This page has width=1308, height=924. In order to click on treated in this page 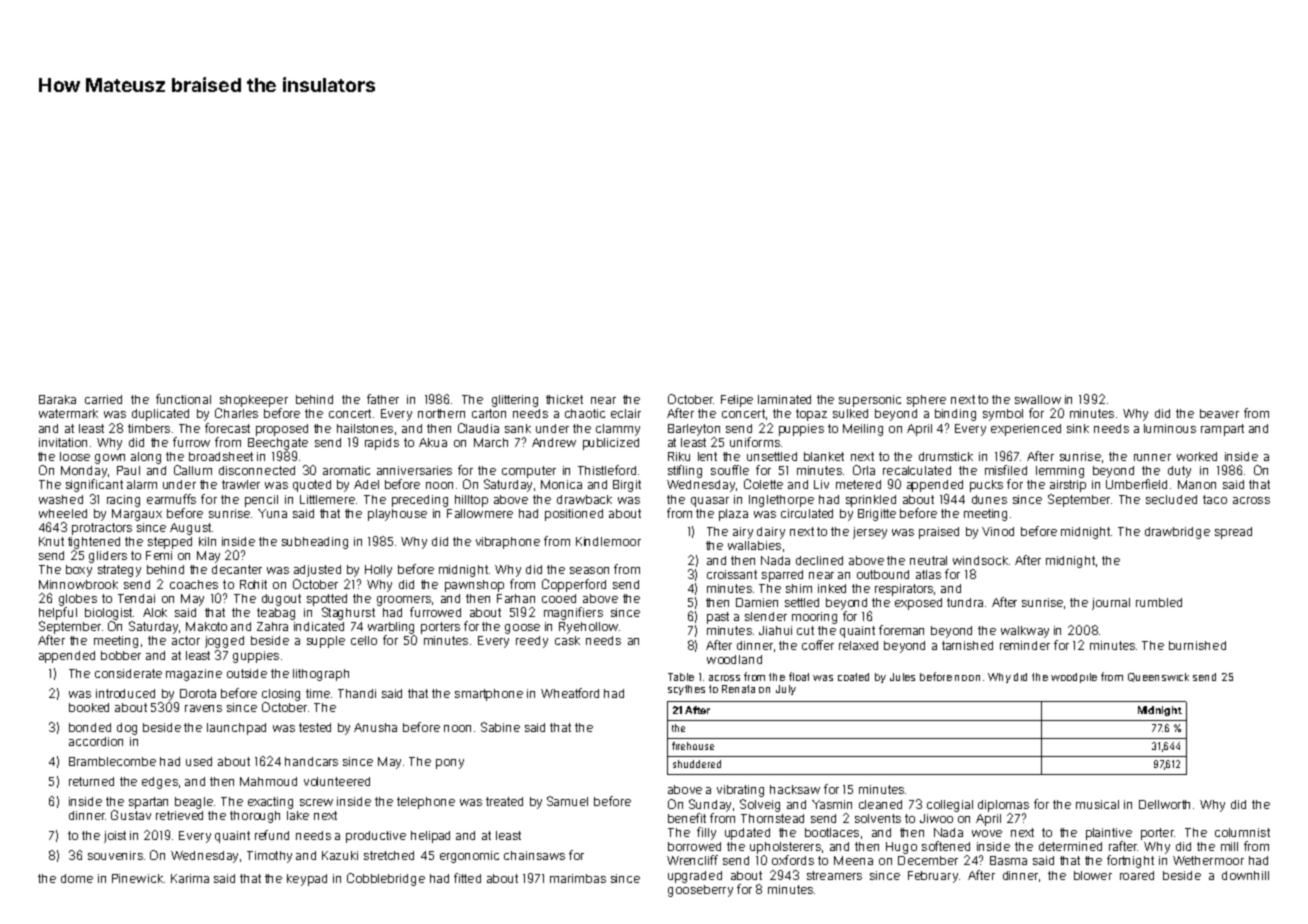, I will do `click(504, 801)`.
